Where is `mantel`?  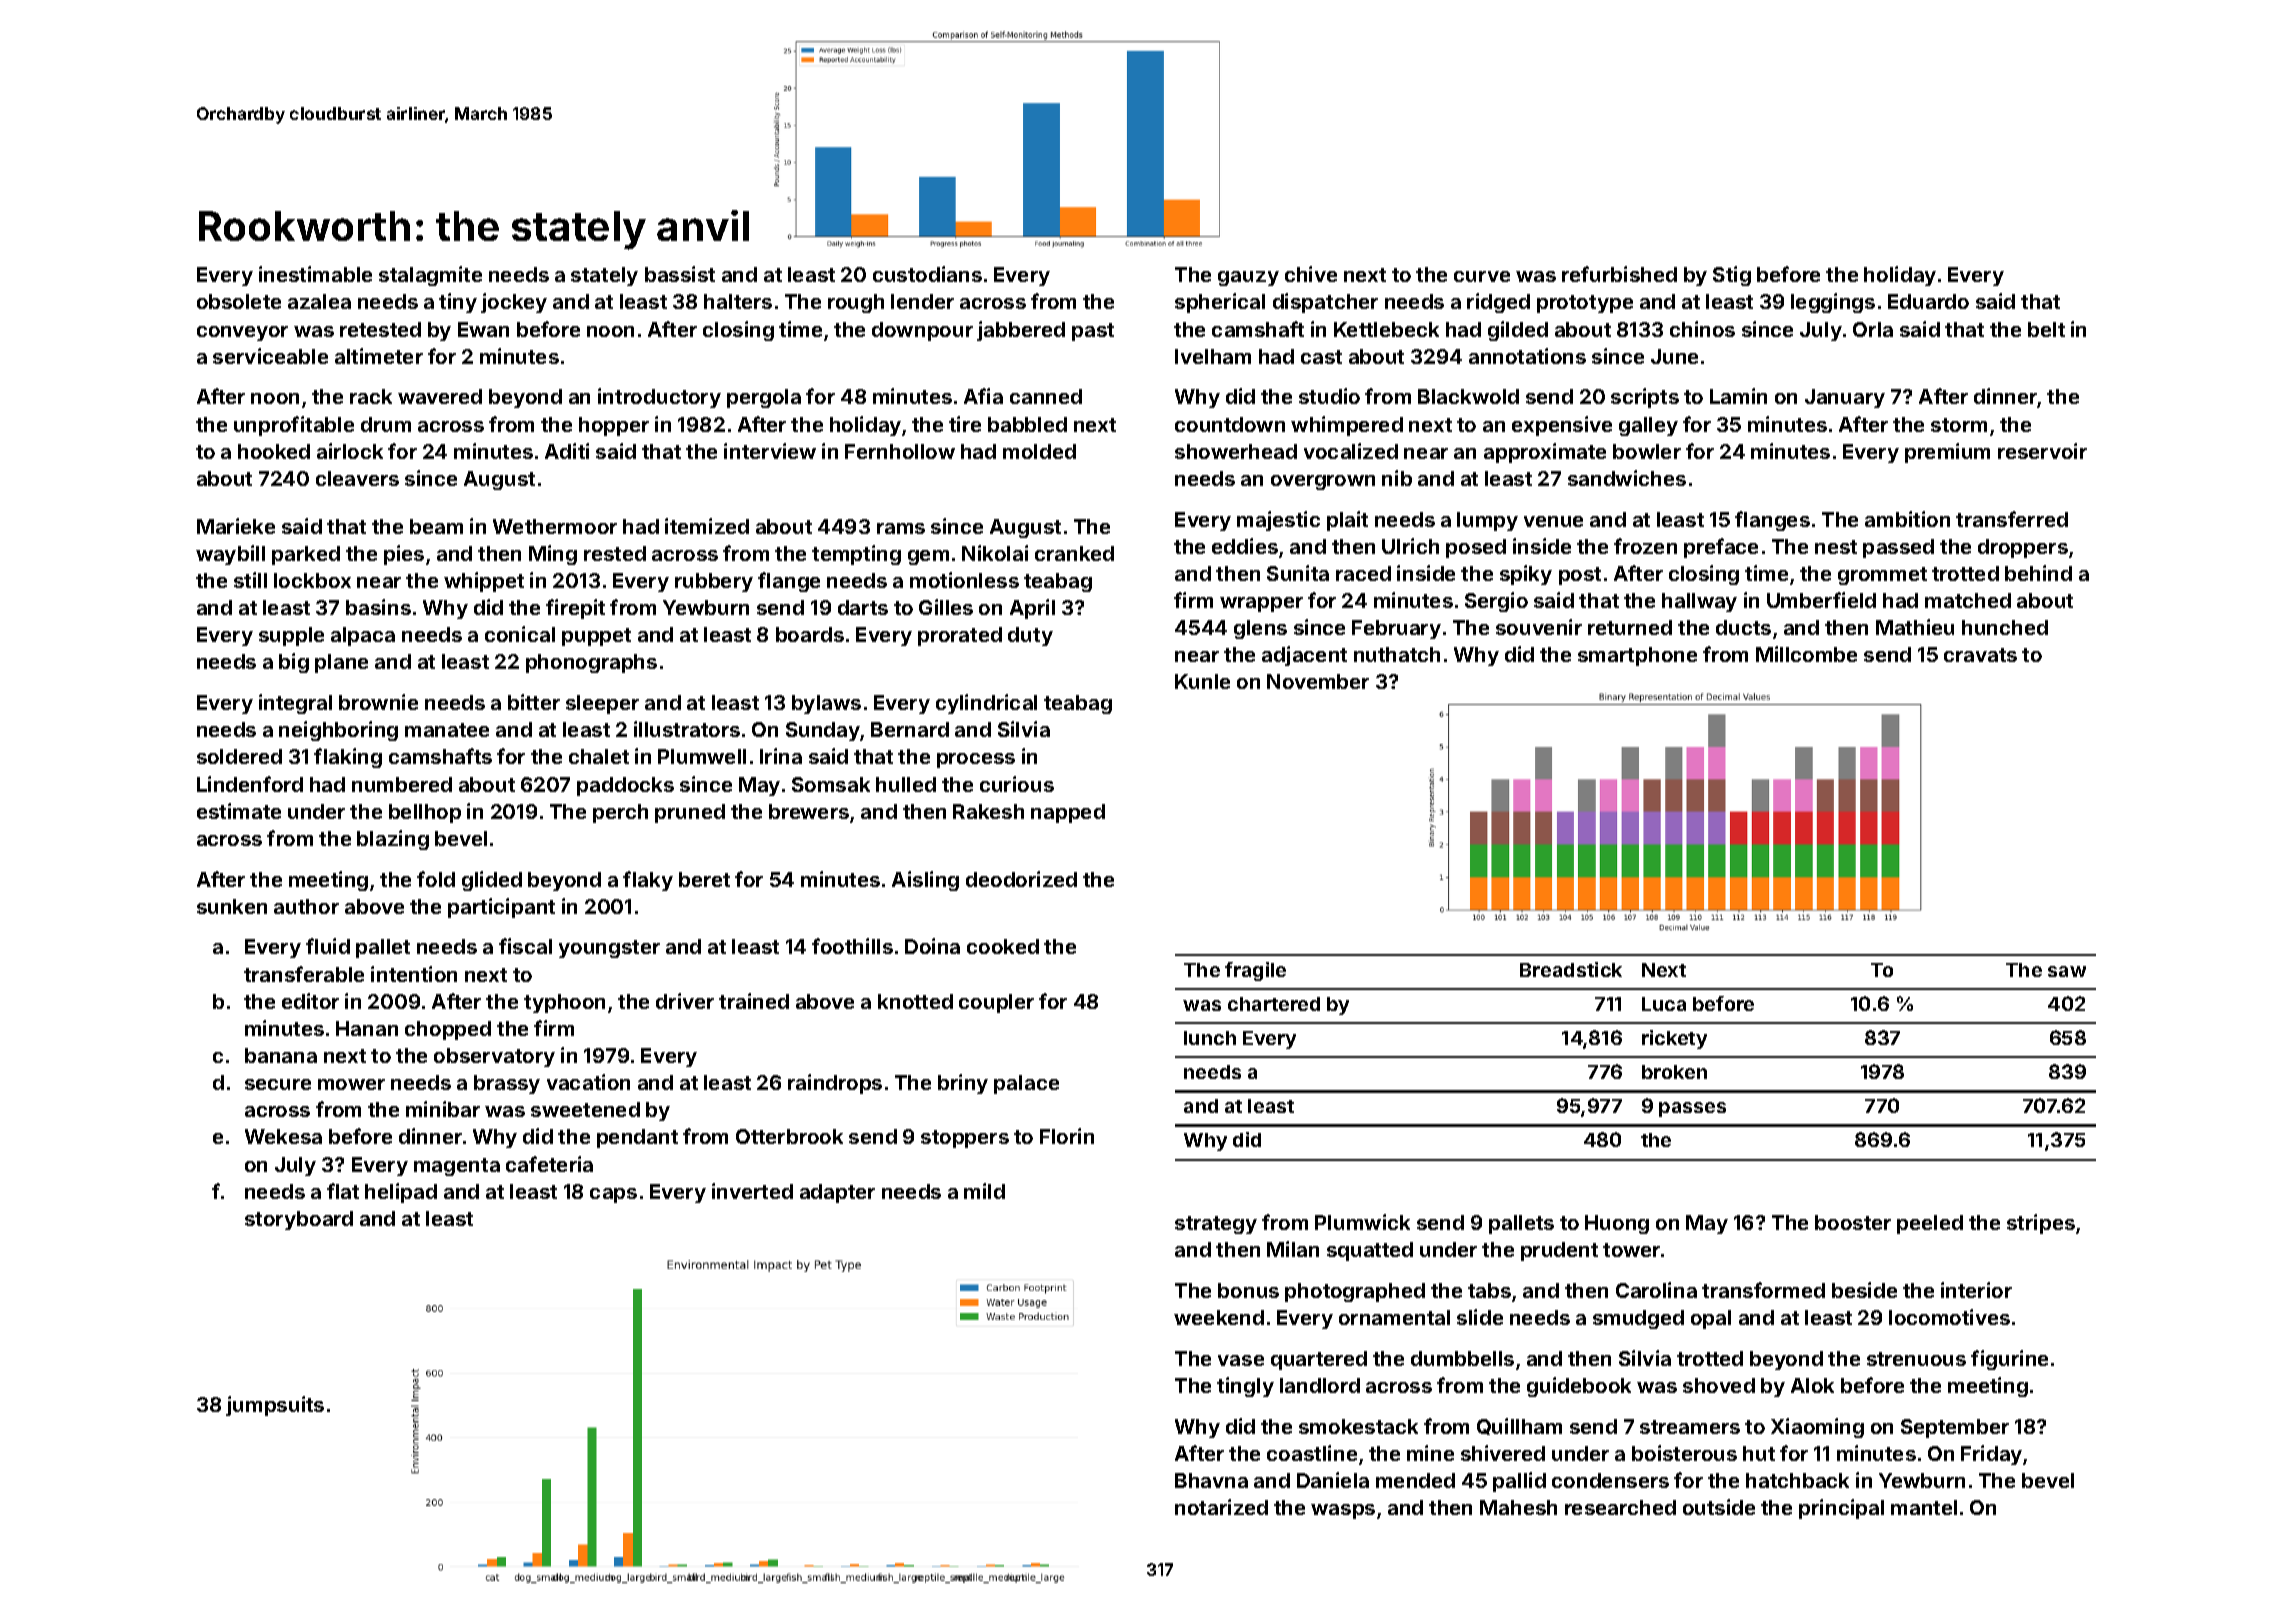
mantel is located at coordinates (1924, 1507).
